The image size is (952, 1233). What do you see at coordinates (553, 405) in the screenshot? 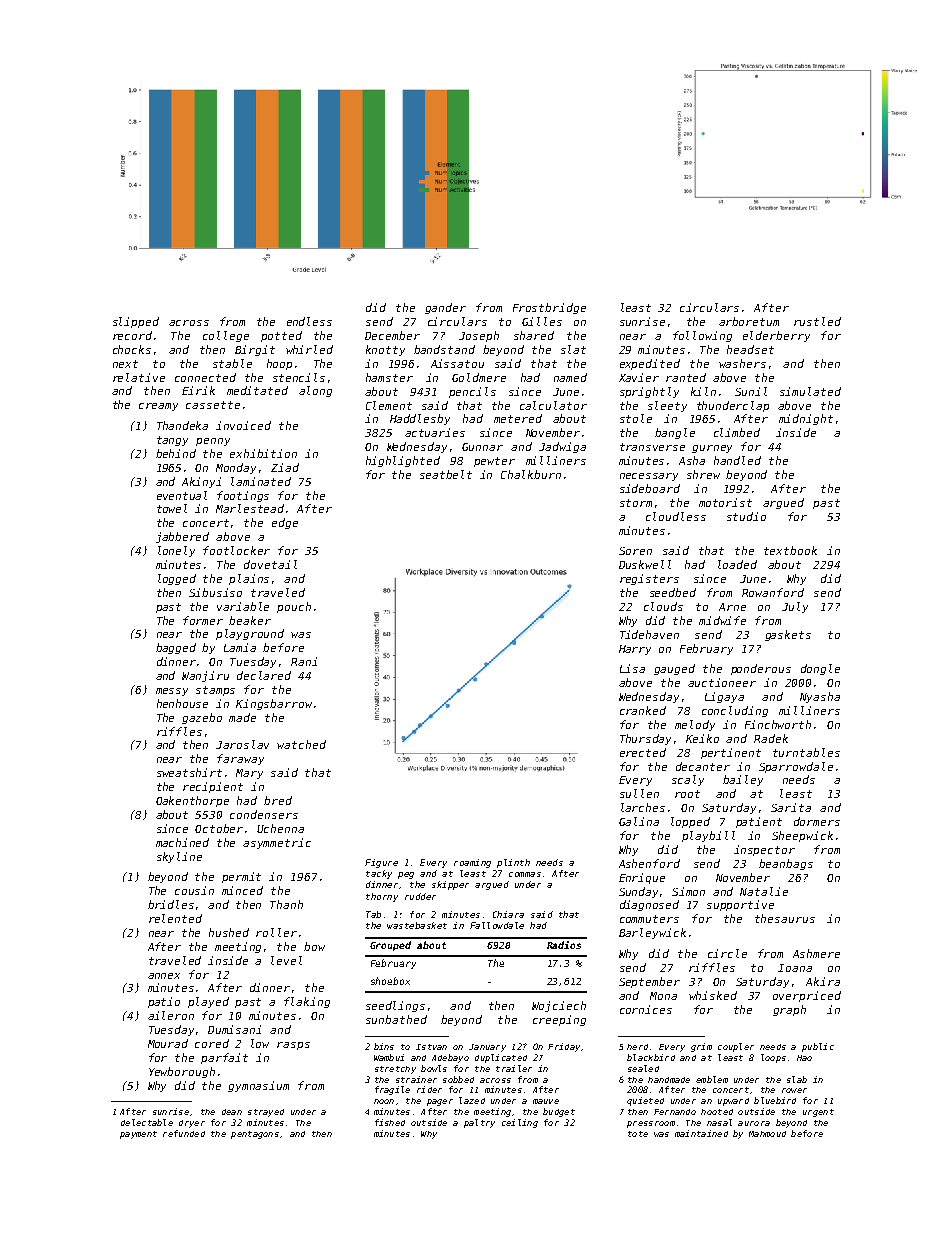
I see `calculator` at bounding box center [553, 405].
